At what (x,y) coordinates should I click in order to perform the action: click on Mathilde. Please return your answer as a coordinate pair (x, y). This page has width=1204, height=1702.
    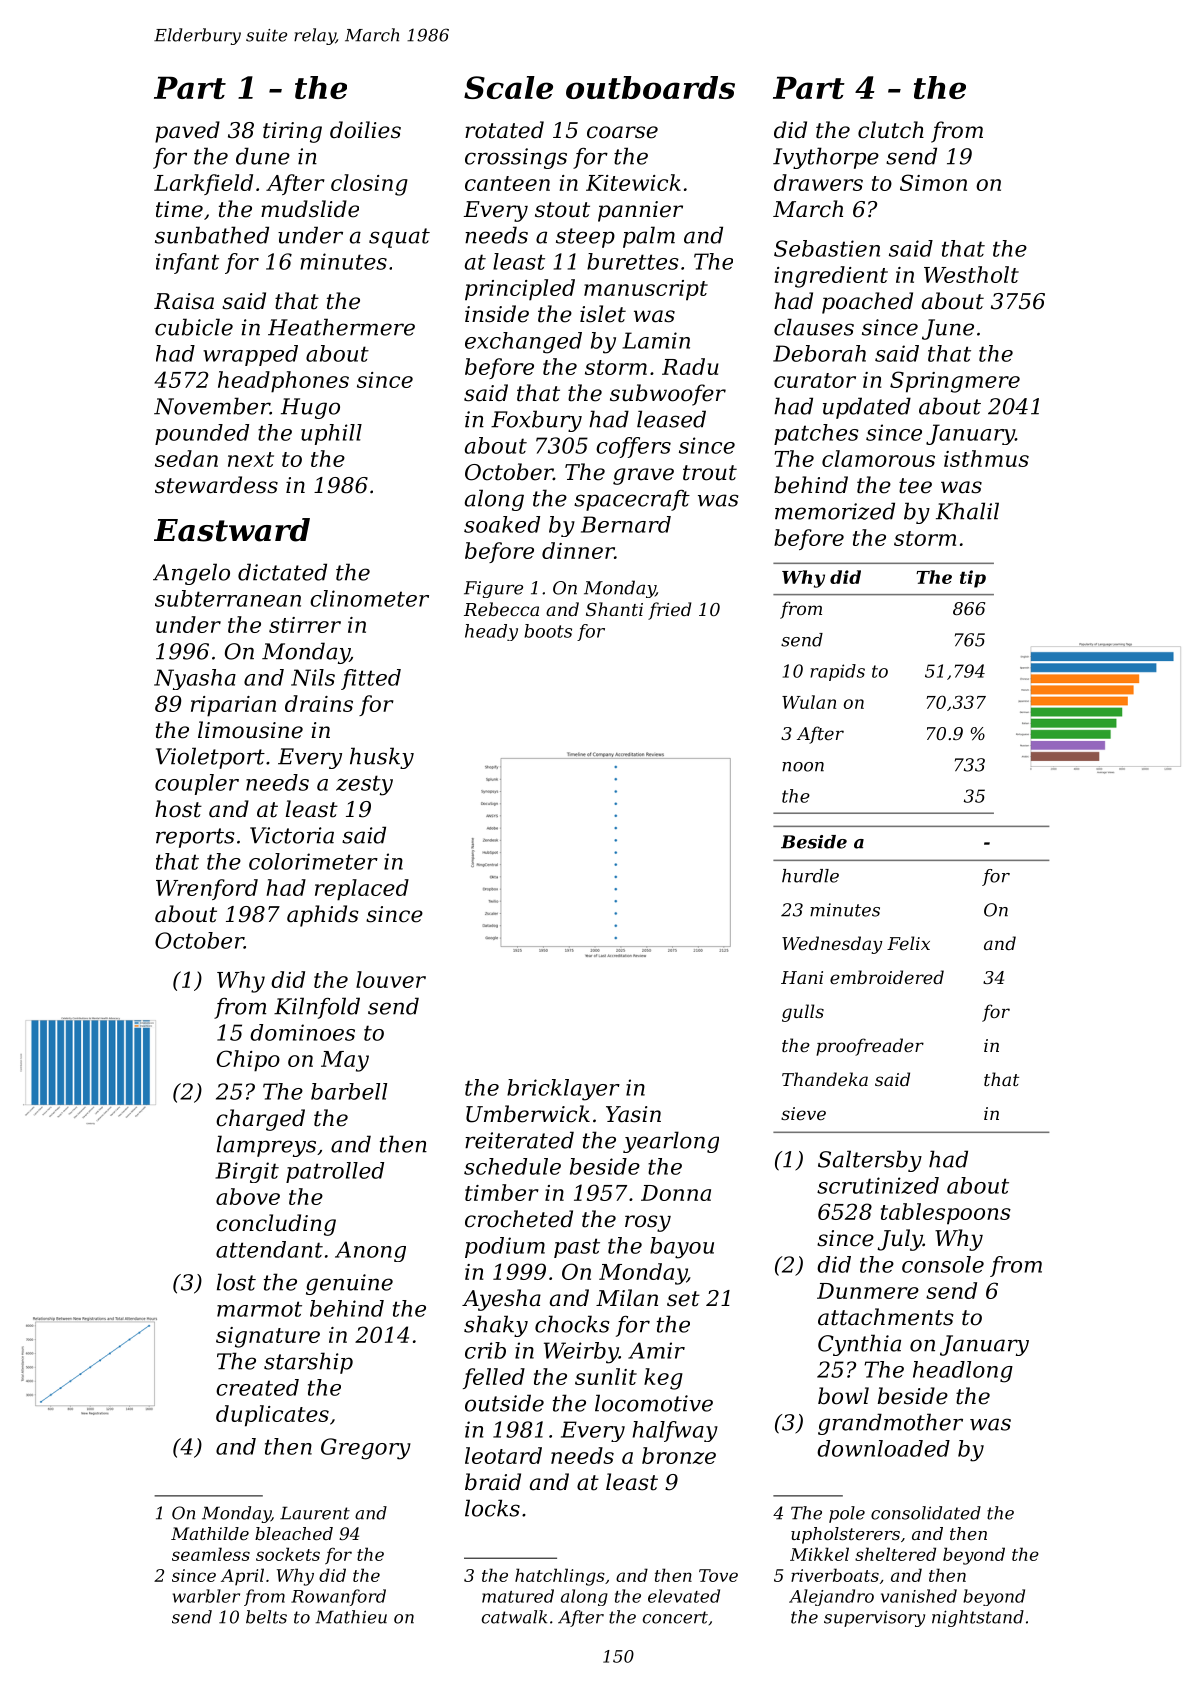
    Looking at the image, I should click on (210, 1533).
